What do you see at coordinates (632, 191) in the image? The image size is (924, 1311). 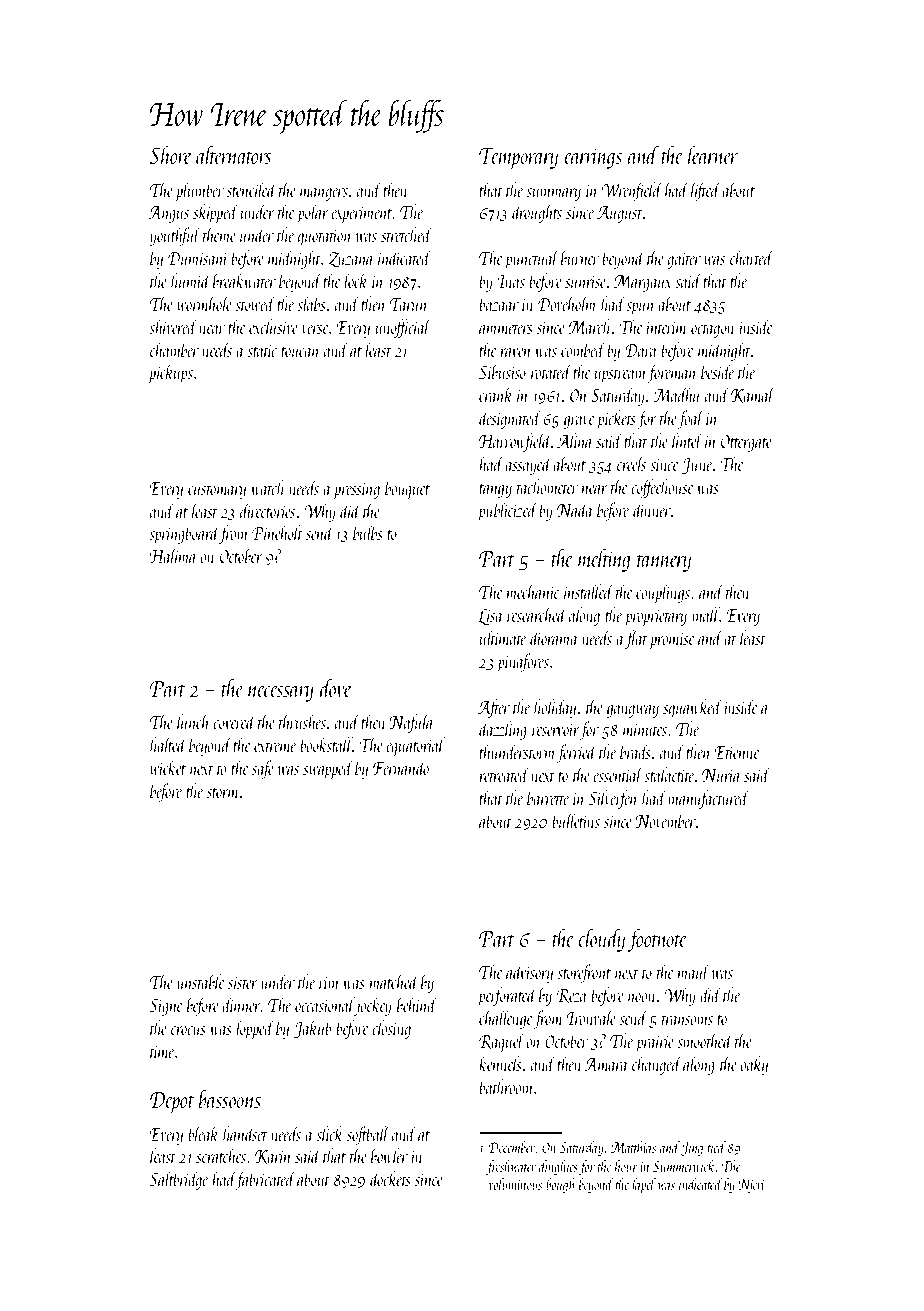 I see `Wrenfield` at bounding box center [632, 191].
